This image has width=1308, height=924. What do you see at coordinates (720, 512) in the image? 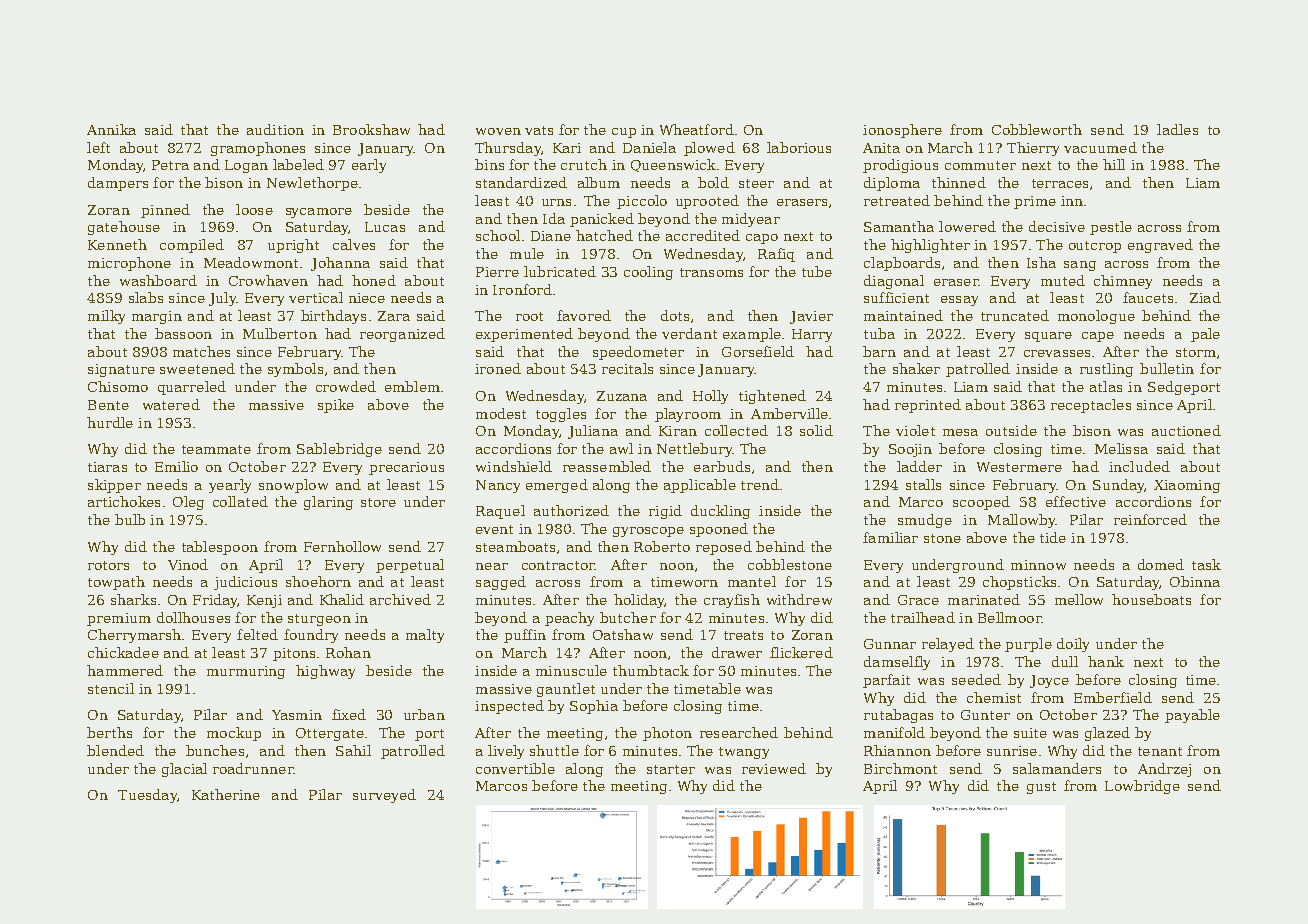
I see `duckling` at bounding box center [720, 512].
